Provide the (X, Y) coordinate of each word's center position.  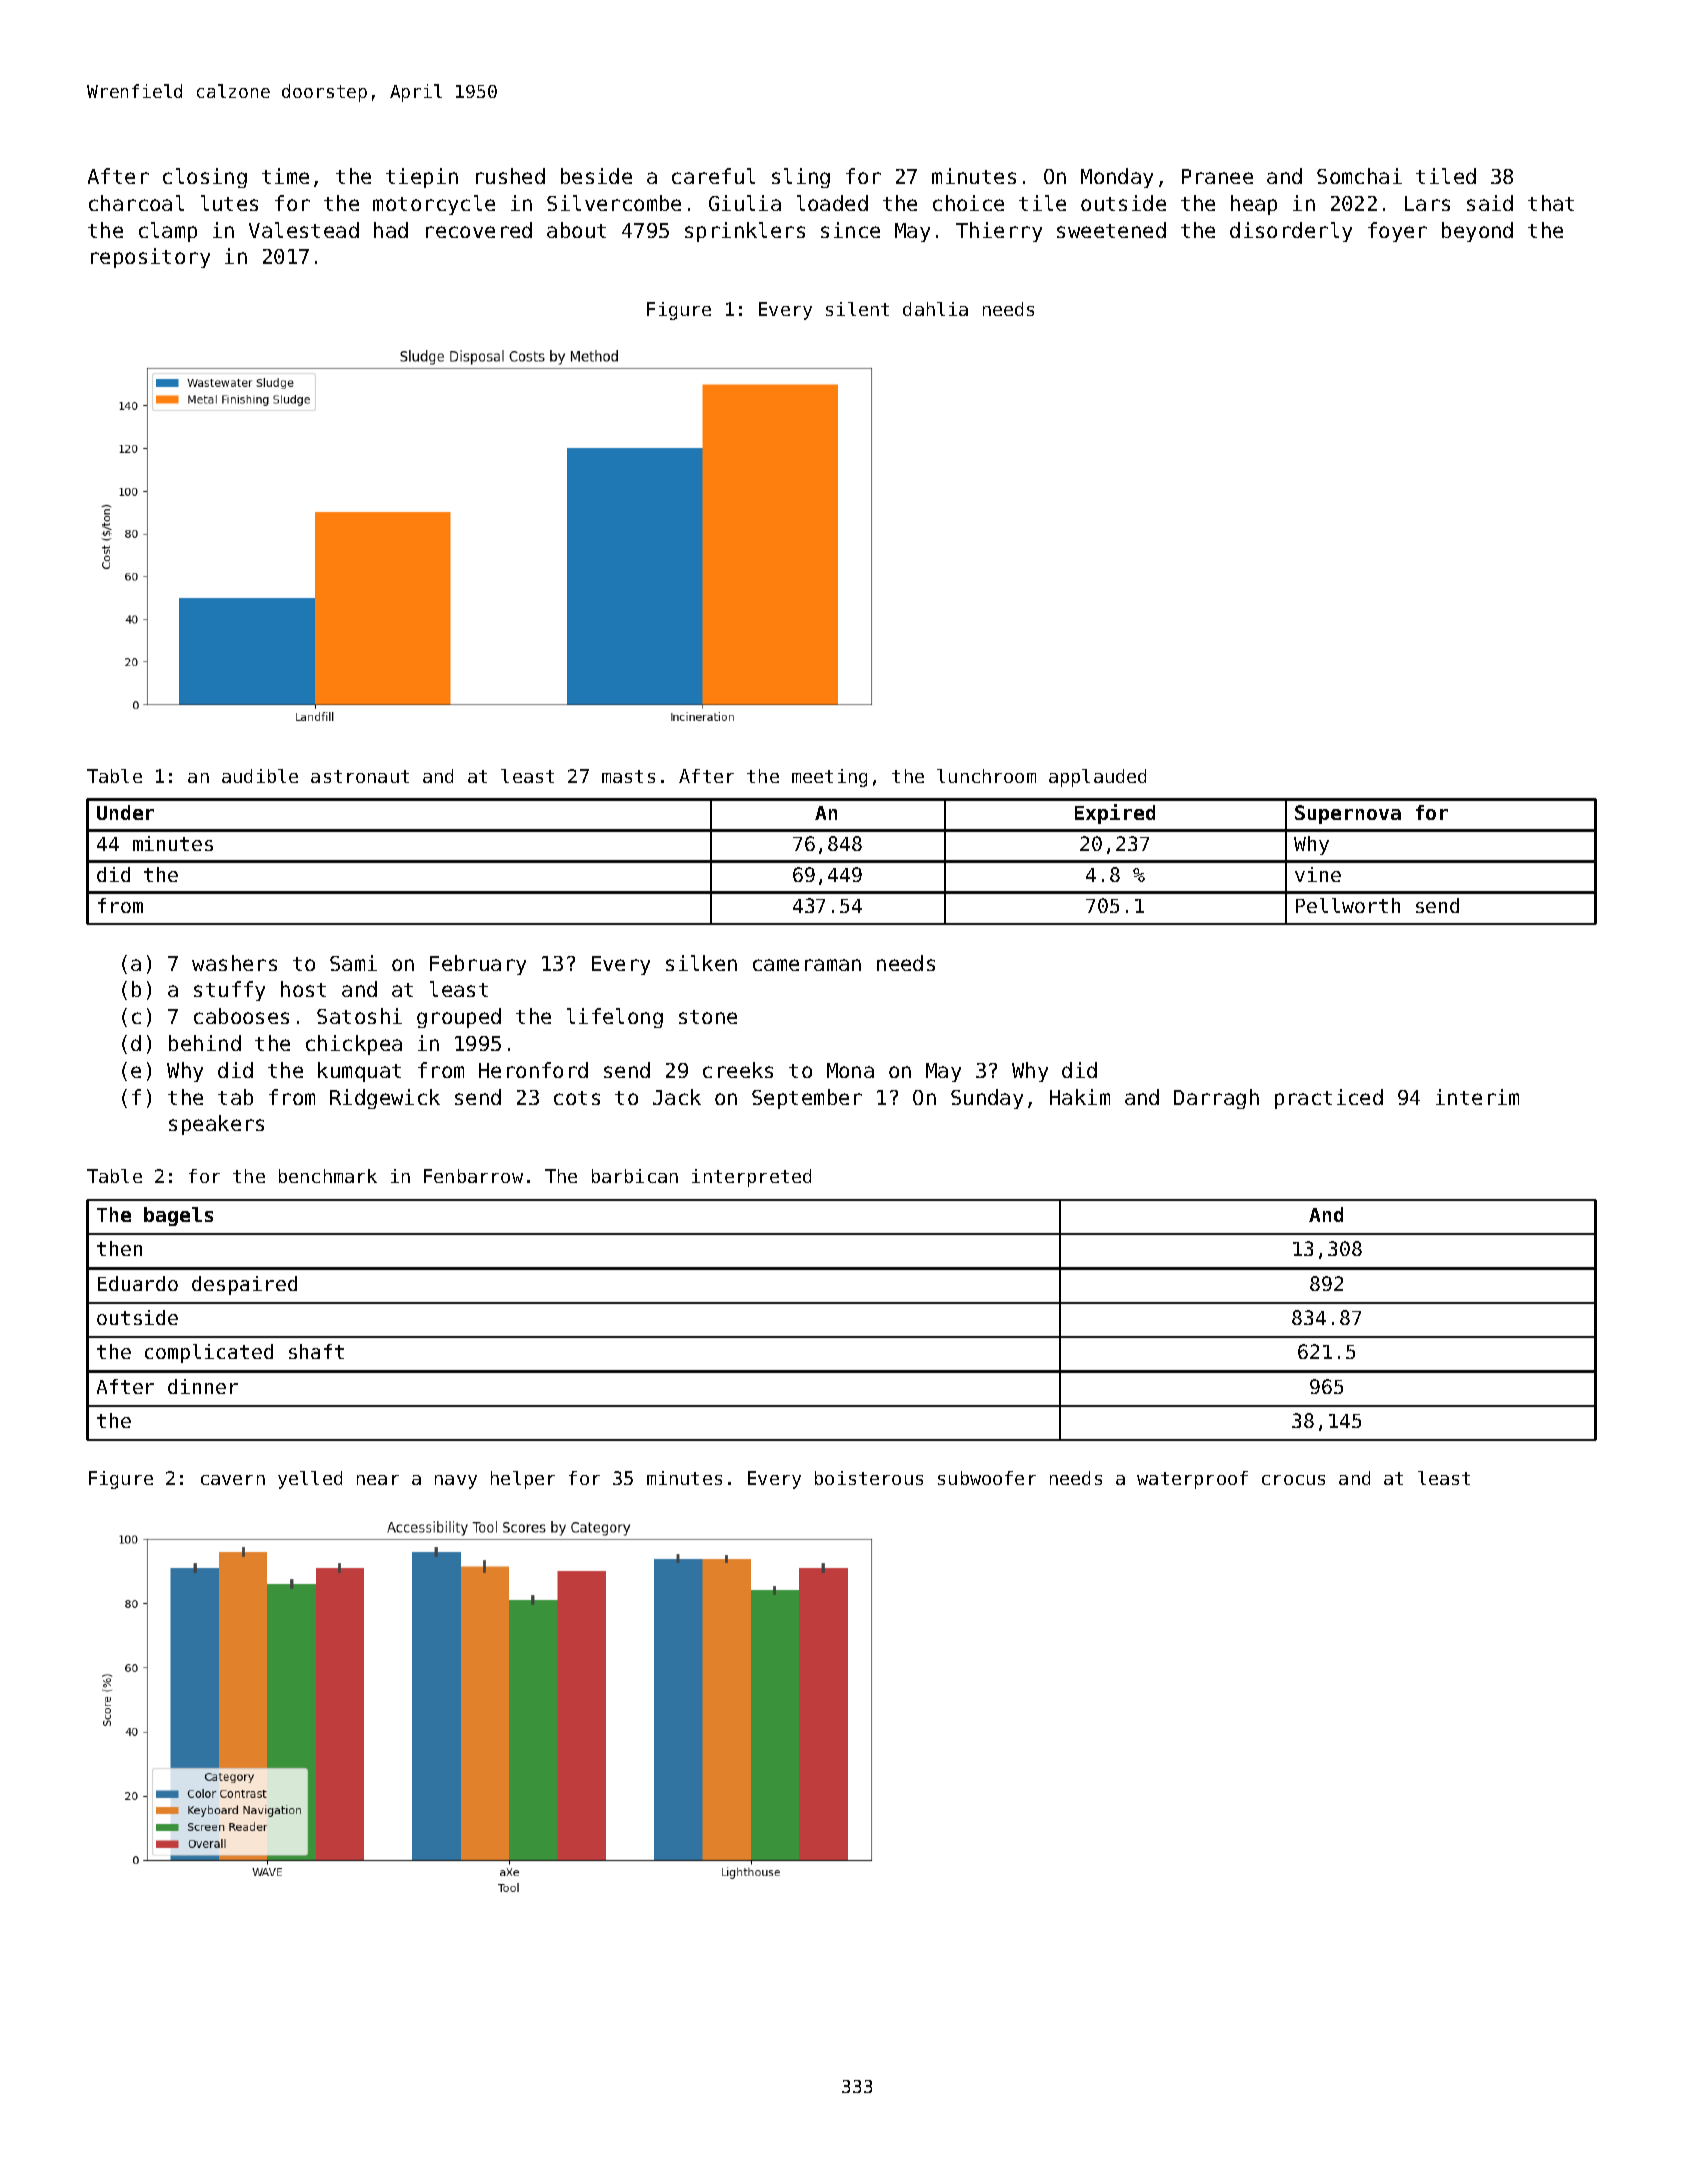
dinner (203, 1386)
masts (628, 776)
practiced (1329, 1099)
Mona (850, 1070)
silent (857, 309)
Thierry (999, 232)
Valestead (304, 230)
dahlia (935, 309)
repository (150, 258)
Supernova (1348, 814)
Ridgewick (385, 1099)
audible (260, 776)
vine (1318, 874)
